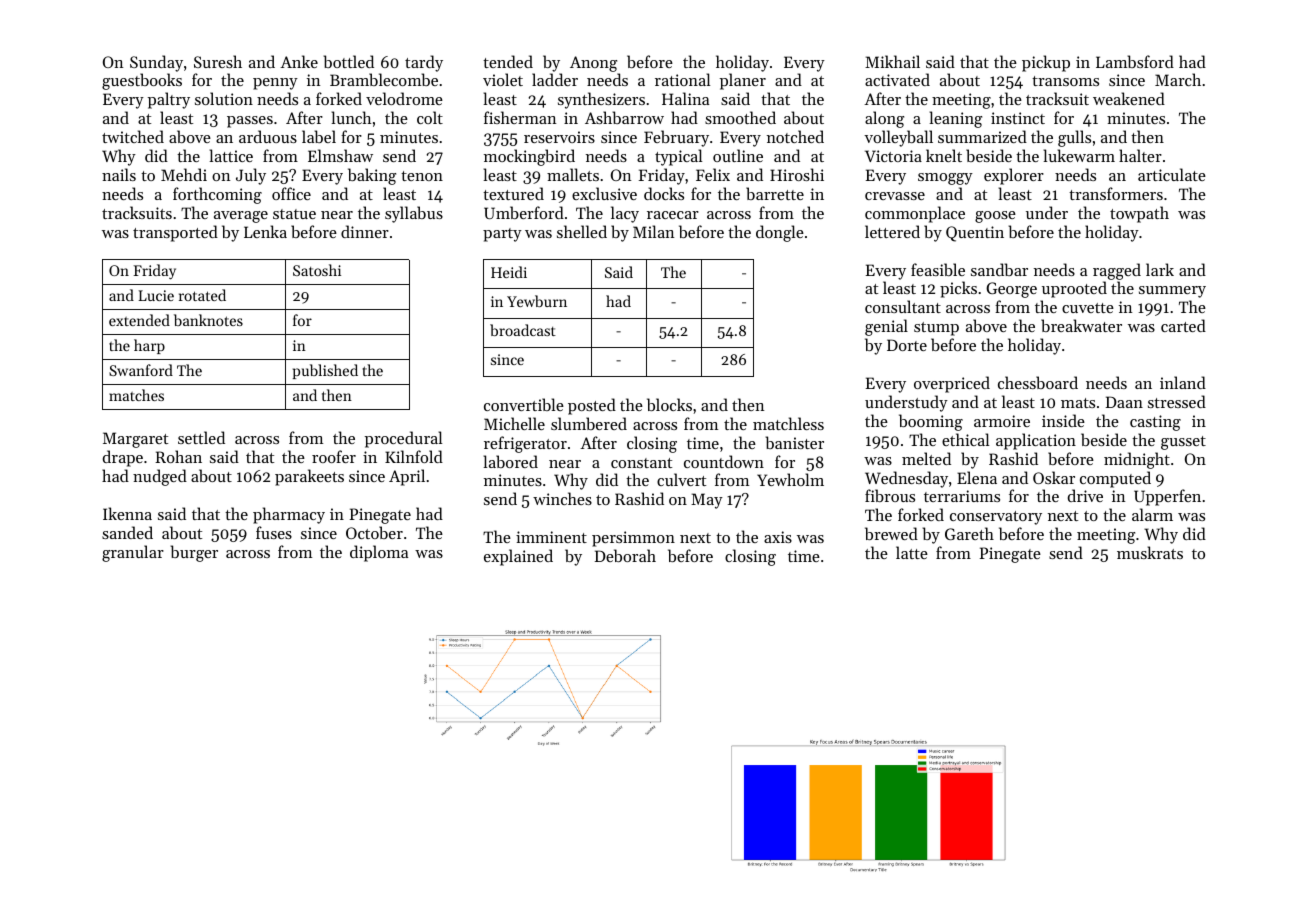 Image resolution: width=1308 pixels, height=924 pixels. I want to click on slumbered, so click(589, 423).
